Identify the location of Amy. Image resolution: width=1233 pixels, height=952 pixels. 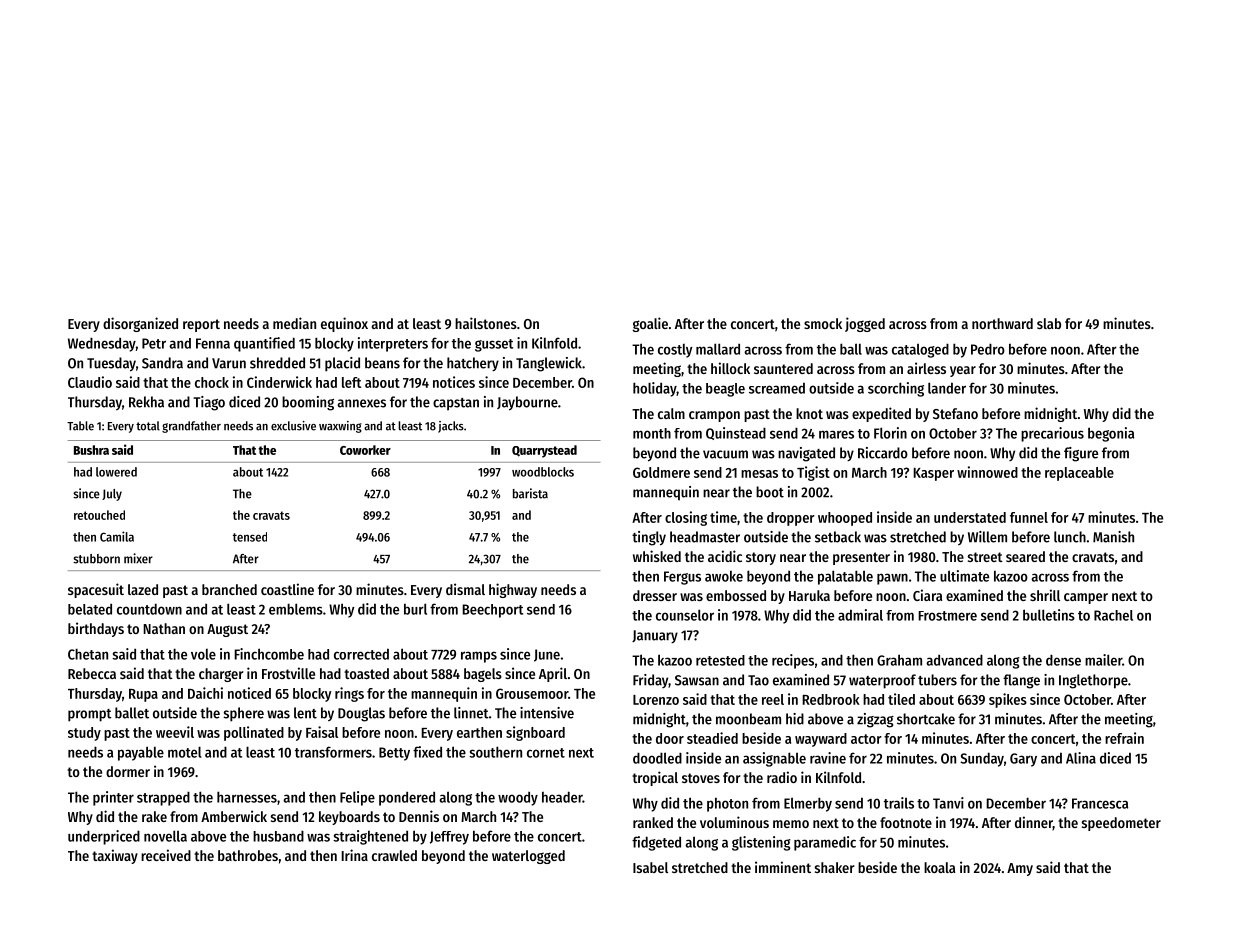
(1020, 869).
